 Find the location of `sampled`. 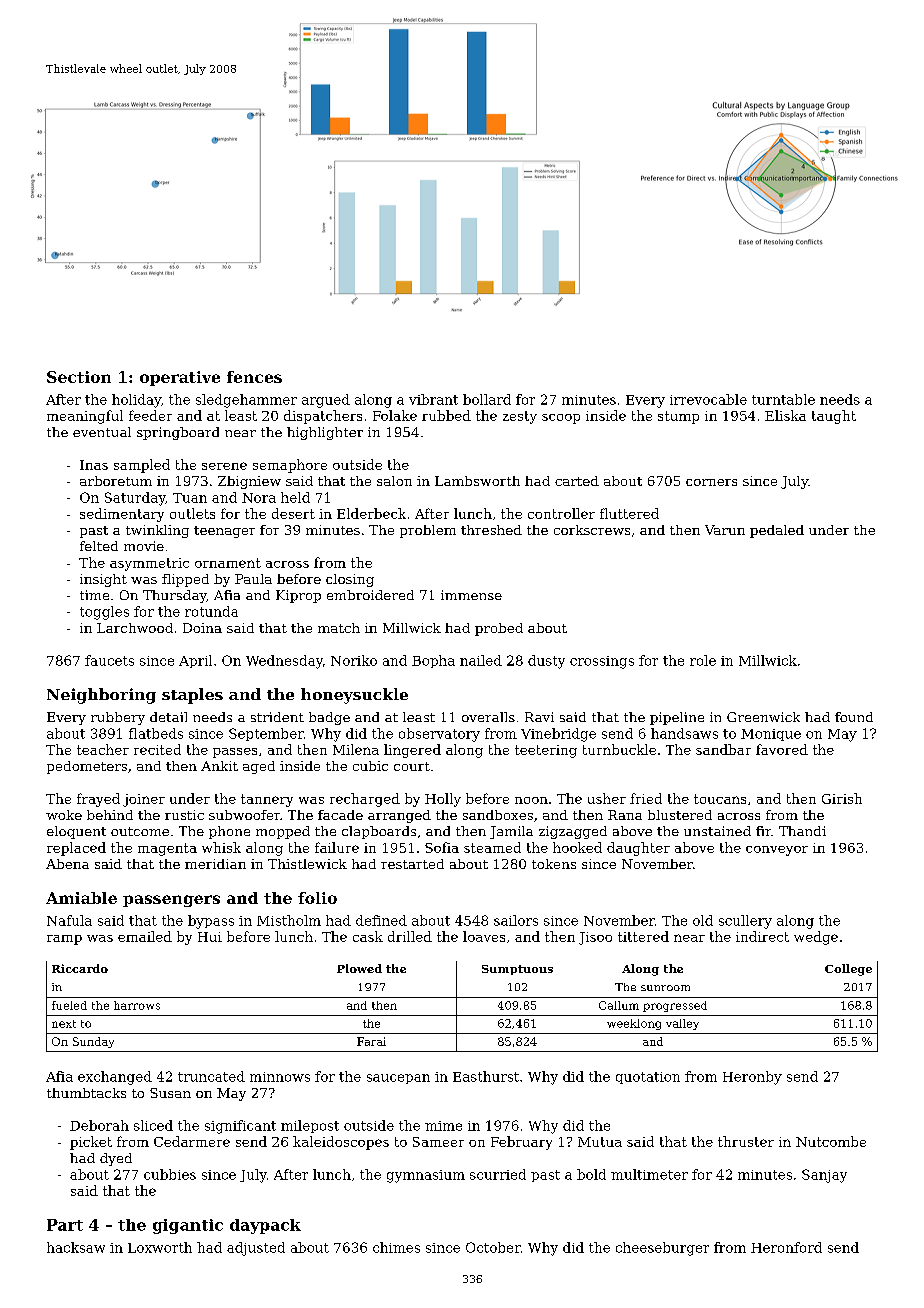

sampled is located at coordinates (142, 466).
